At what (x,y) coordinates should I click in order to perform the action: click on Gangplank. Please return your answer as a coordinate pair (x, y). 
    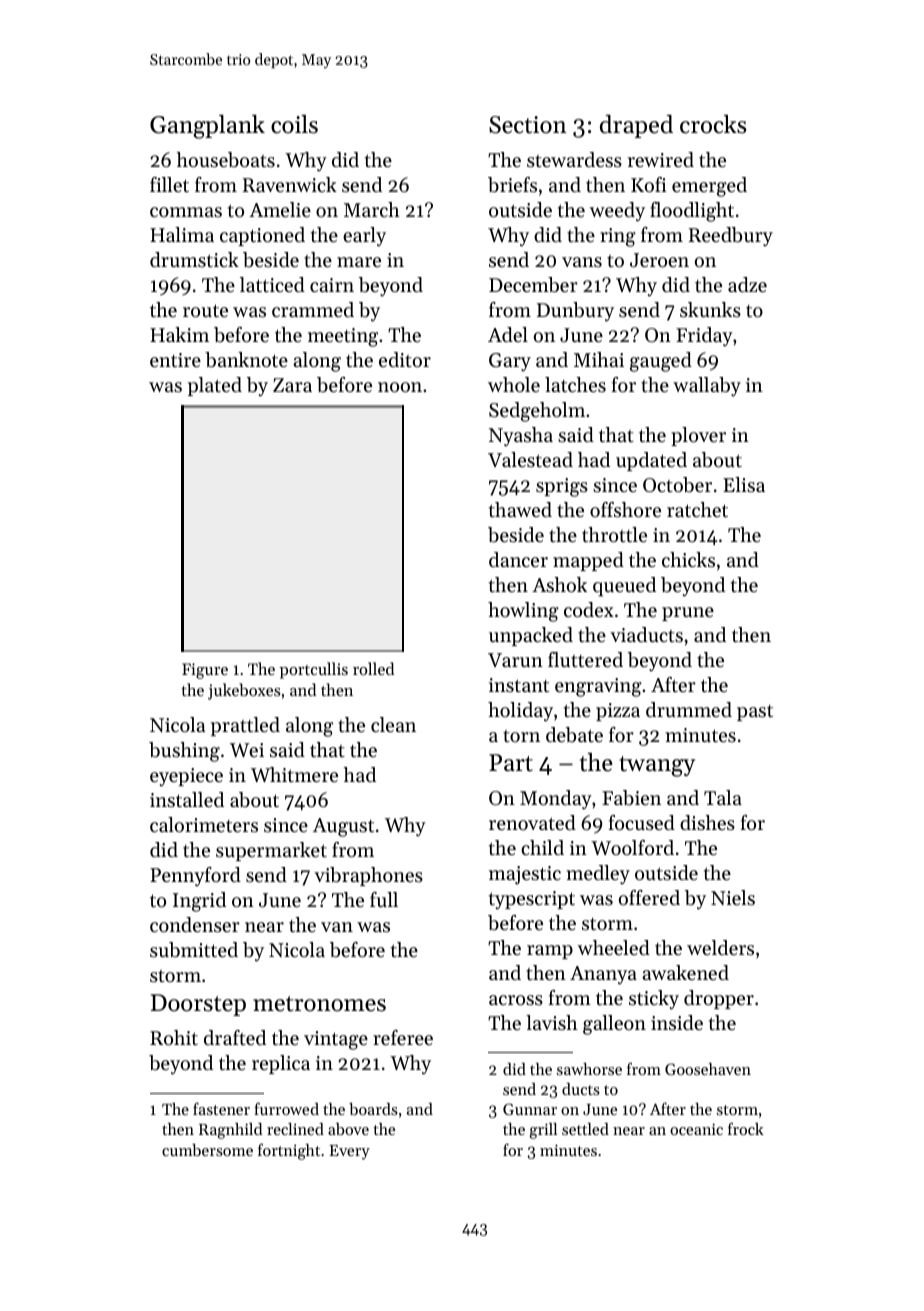
    Looking at the image, I should click on (207, 127).
